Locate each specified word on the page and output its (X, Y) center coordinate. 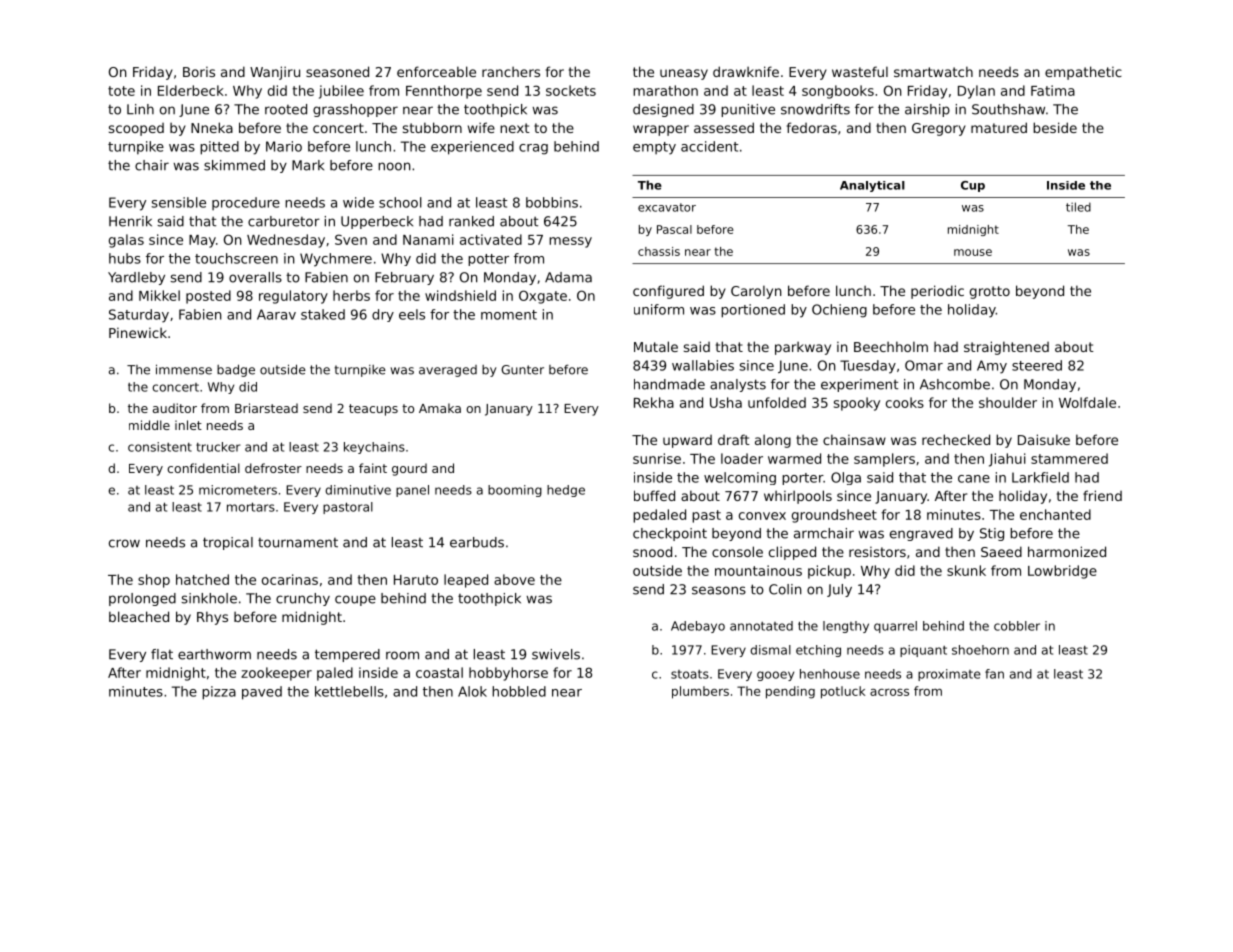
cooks (905, 402)
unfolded (777, 402)
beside (1055, 127)
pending (790, 692)
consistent (160, 447)
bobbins (552, 202)
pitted (219, 148)
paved (262, 693)
